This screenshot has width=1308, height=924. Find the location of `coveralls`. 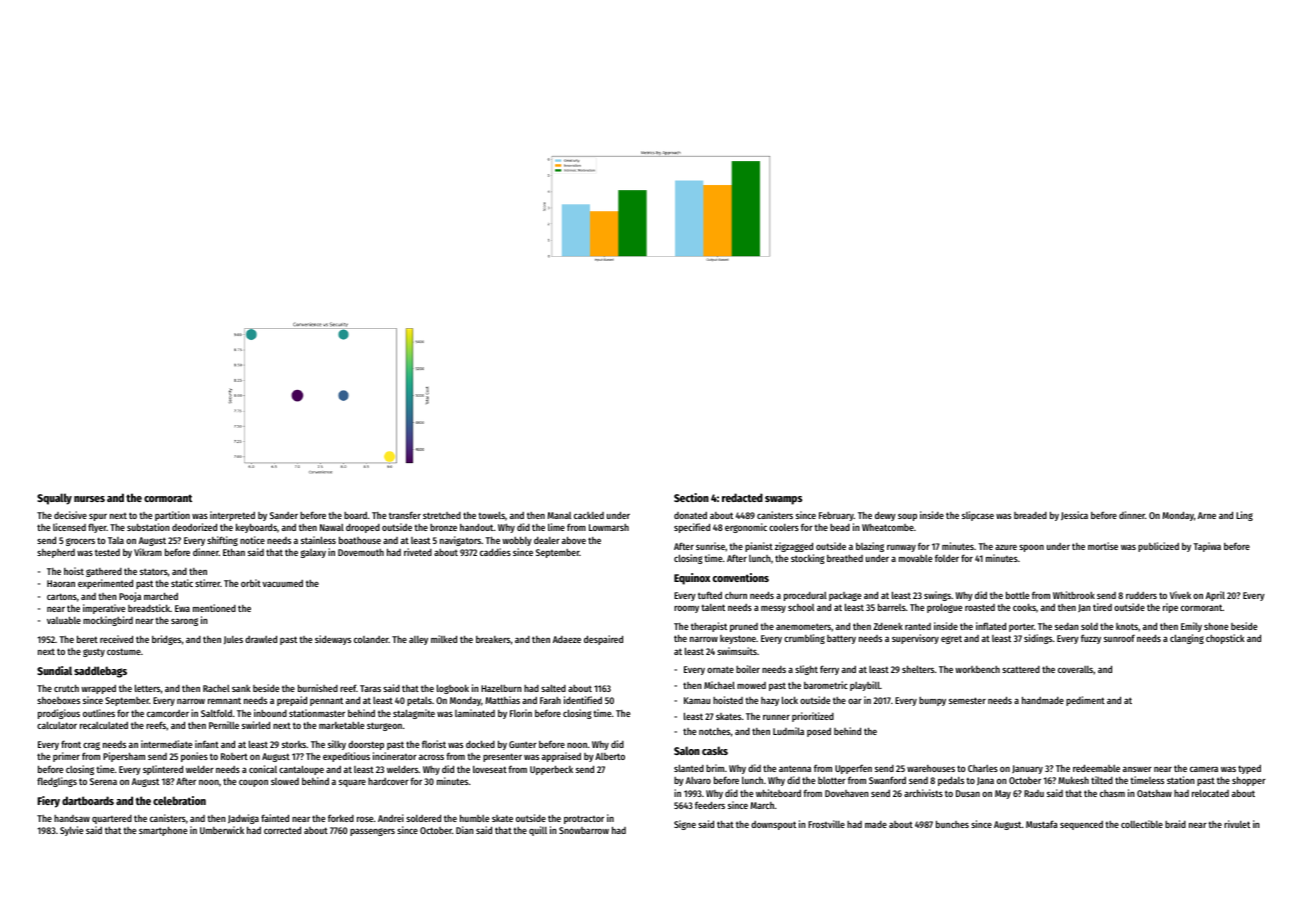

coveralls is located at coordinates (1075, 669).
